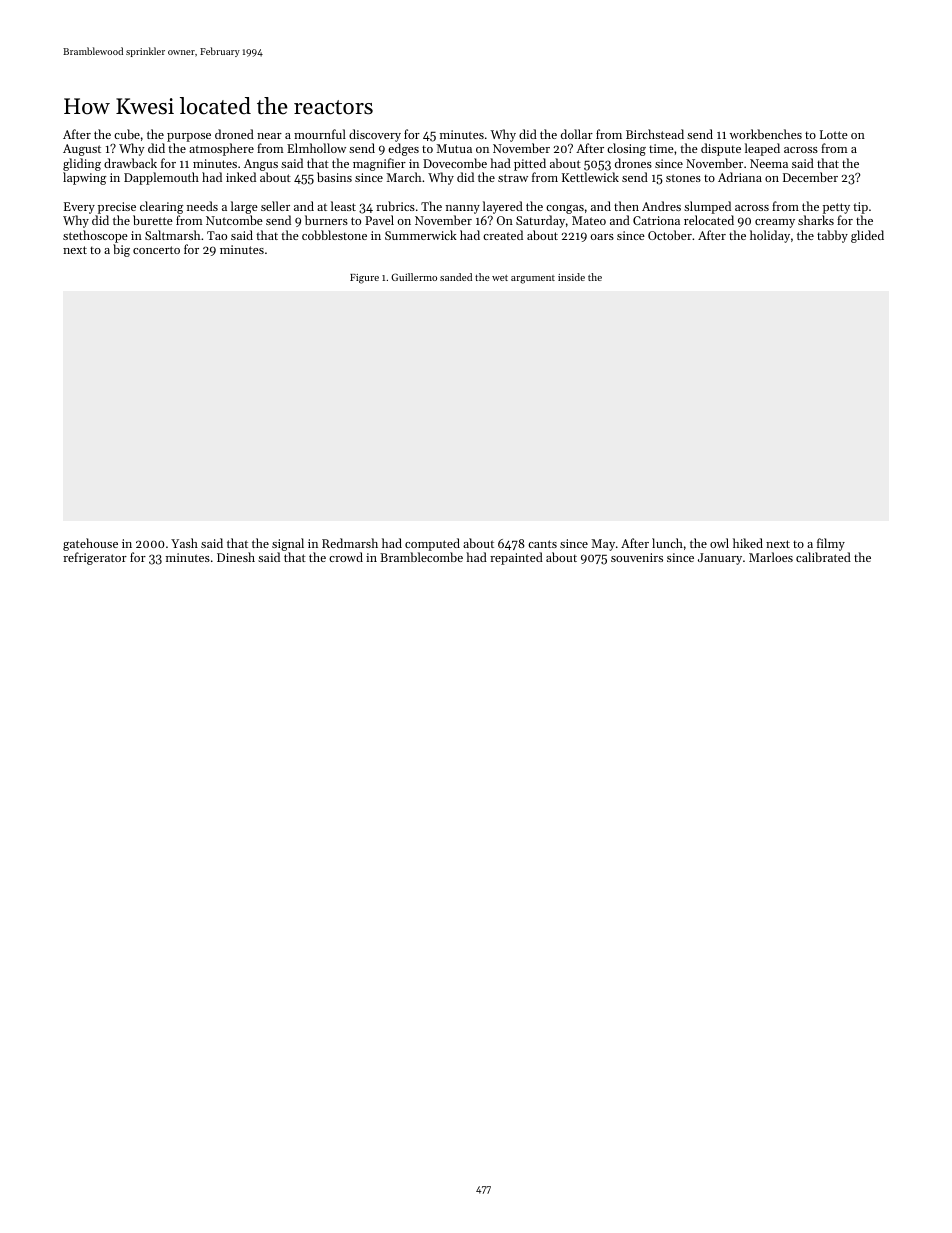  Describe the element at coordinates (831, 544) in the page. I see `filmy` at that location.
